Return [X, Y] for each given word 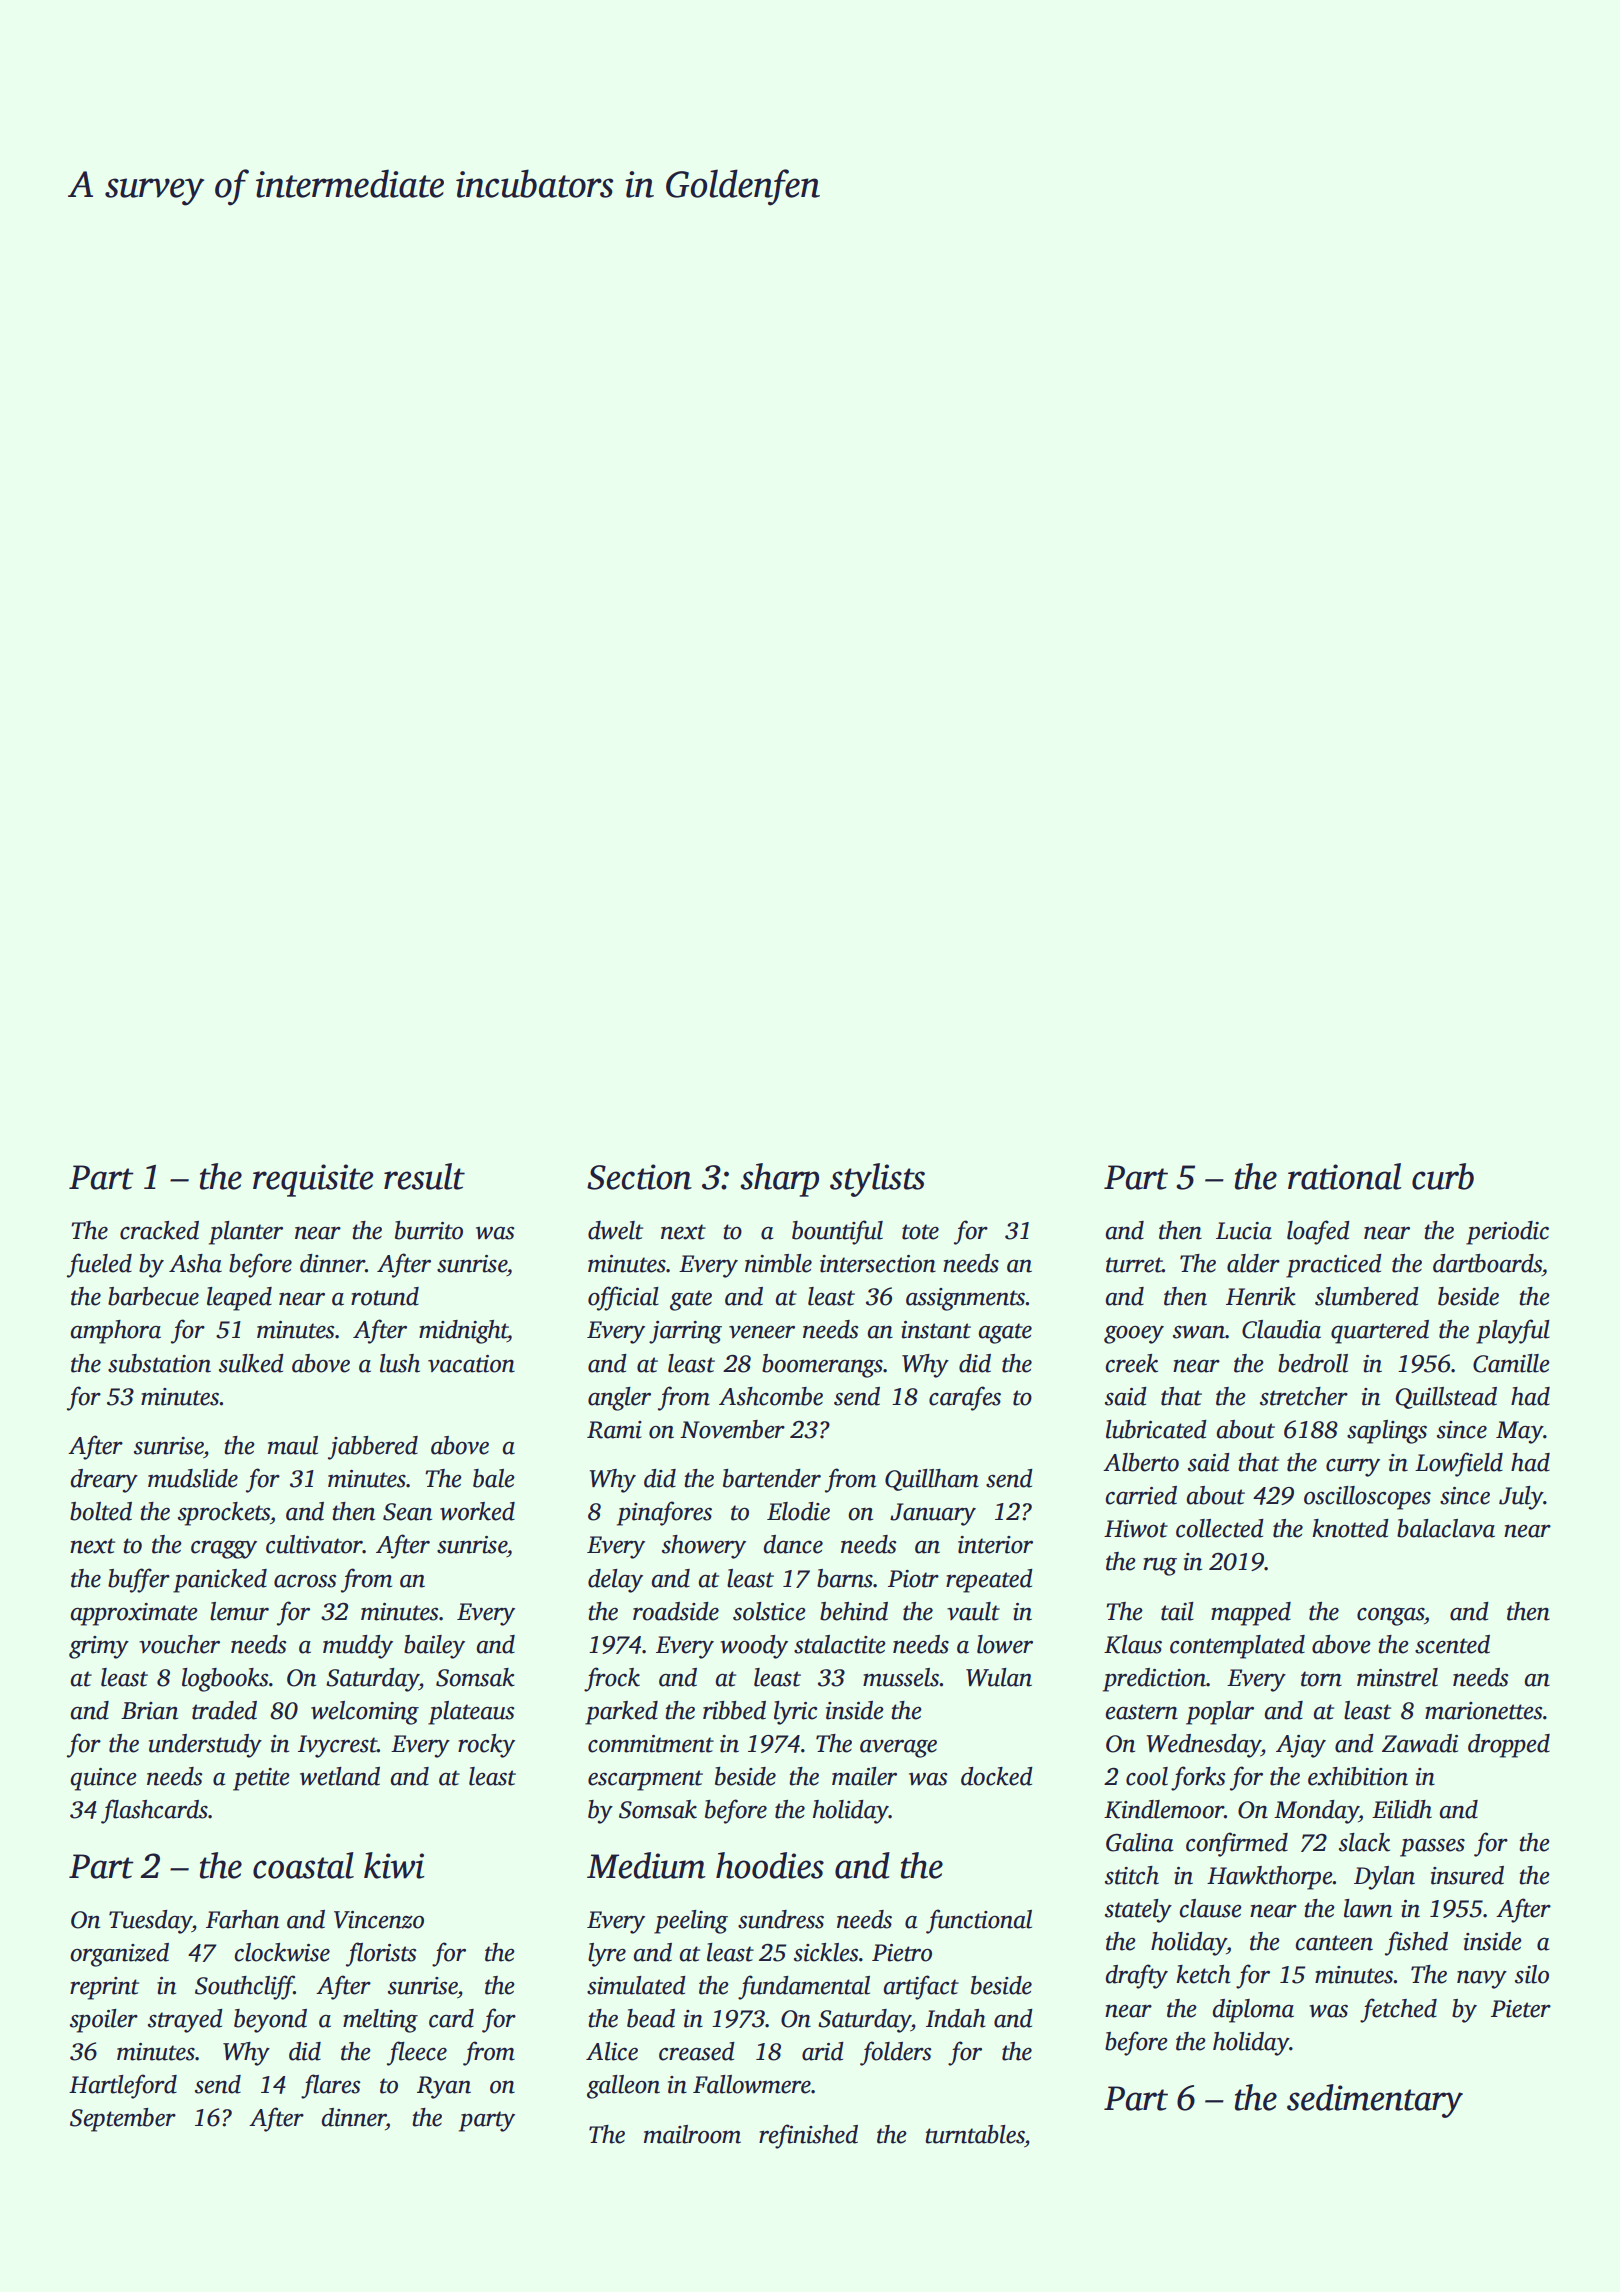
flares [331, 2086]
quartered [1380, 1332]
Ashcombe [771, 1396]
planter [246, 1233]
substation [159, 1363]
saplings [1387, 1432]
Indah [956, 2018]
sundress [781, 1919]
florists [381, 1954]
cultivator [314, 1544]
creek [1131, 1363]
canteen [1334, 1943]
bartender [772, 1478]
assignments [965, 1299]
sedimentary [1375, 2101]
